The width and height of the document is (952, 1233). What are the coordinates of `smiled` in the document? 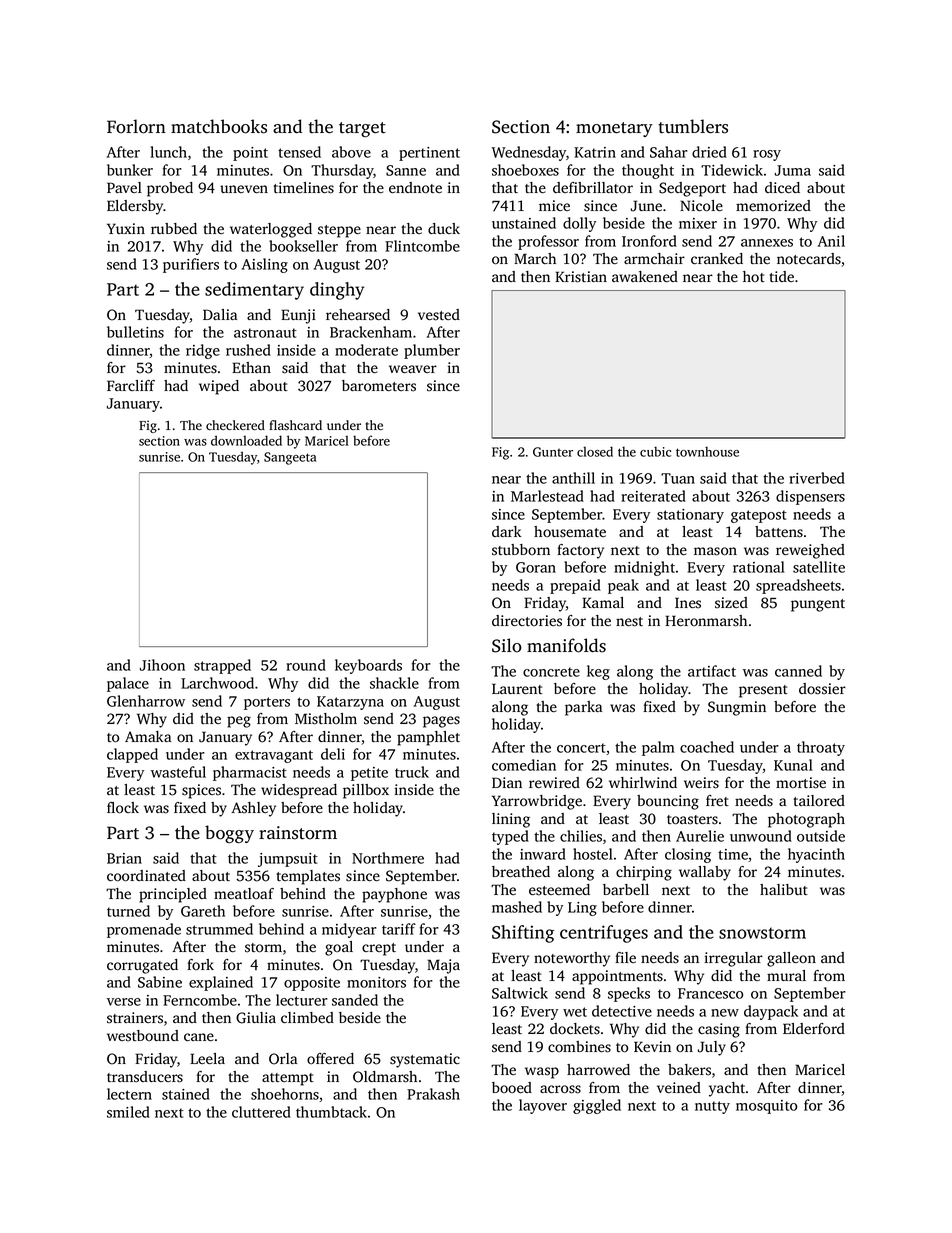 It's located at (128, 1112).
